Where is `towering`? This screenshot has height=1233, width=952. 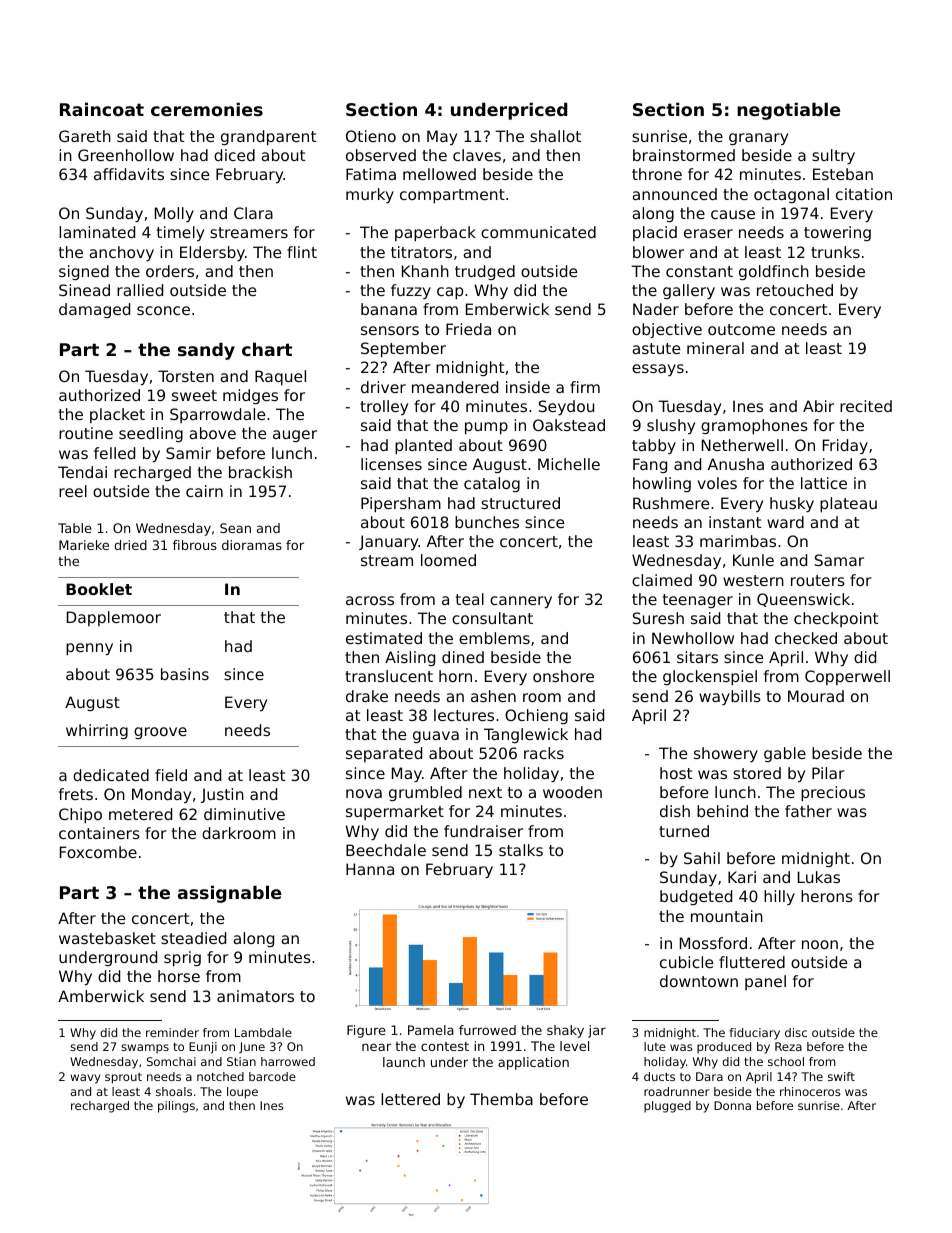 towering is located at coordinates (837, 233).
